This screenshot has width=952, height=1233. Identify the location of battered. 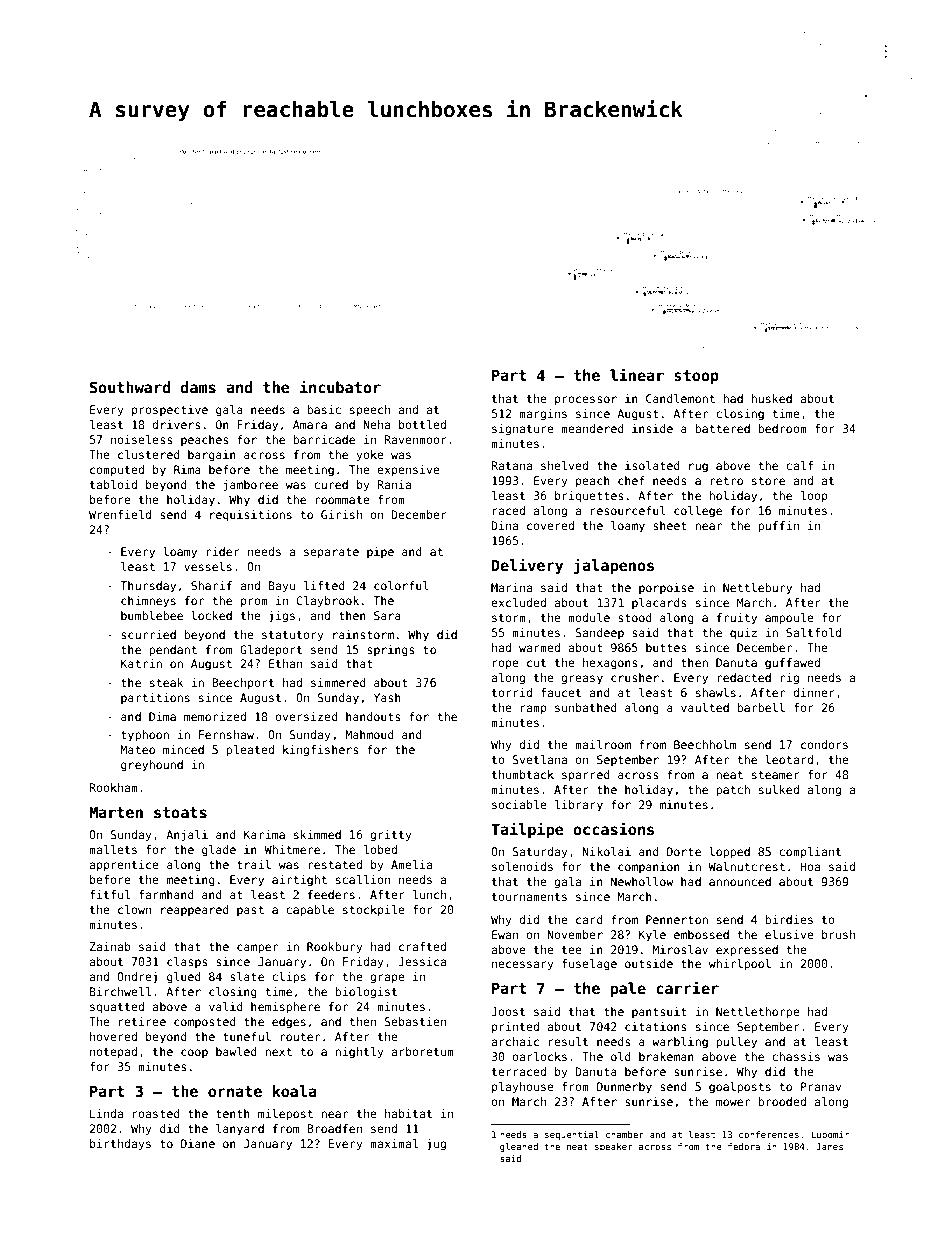
(722, 428).
